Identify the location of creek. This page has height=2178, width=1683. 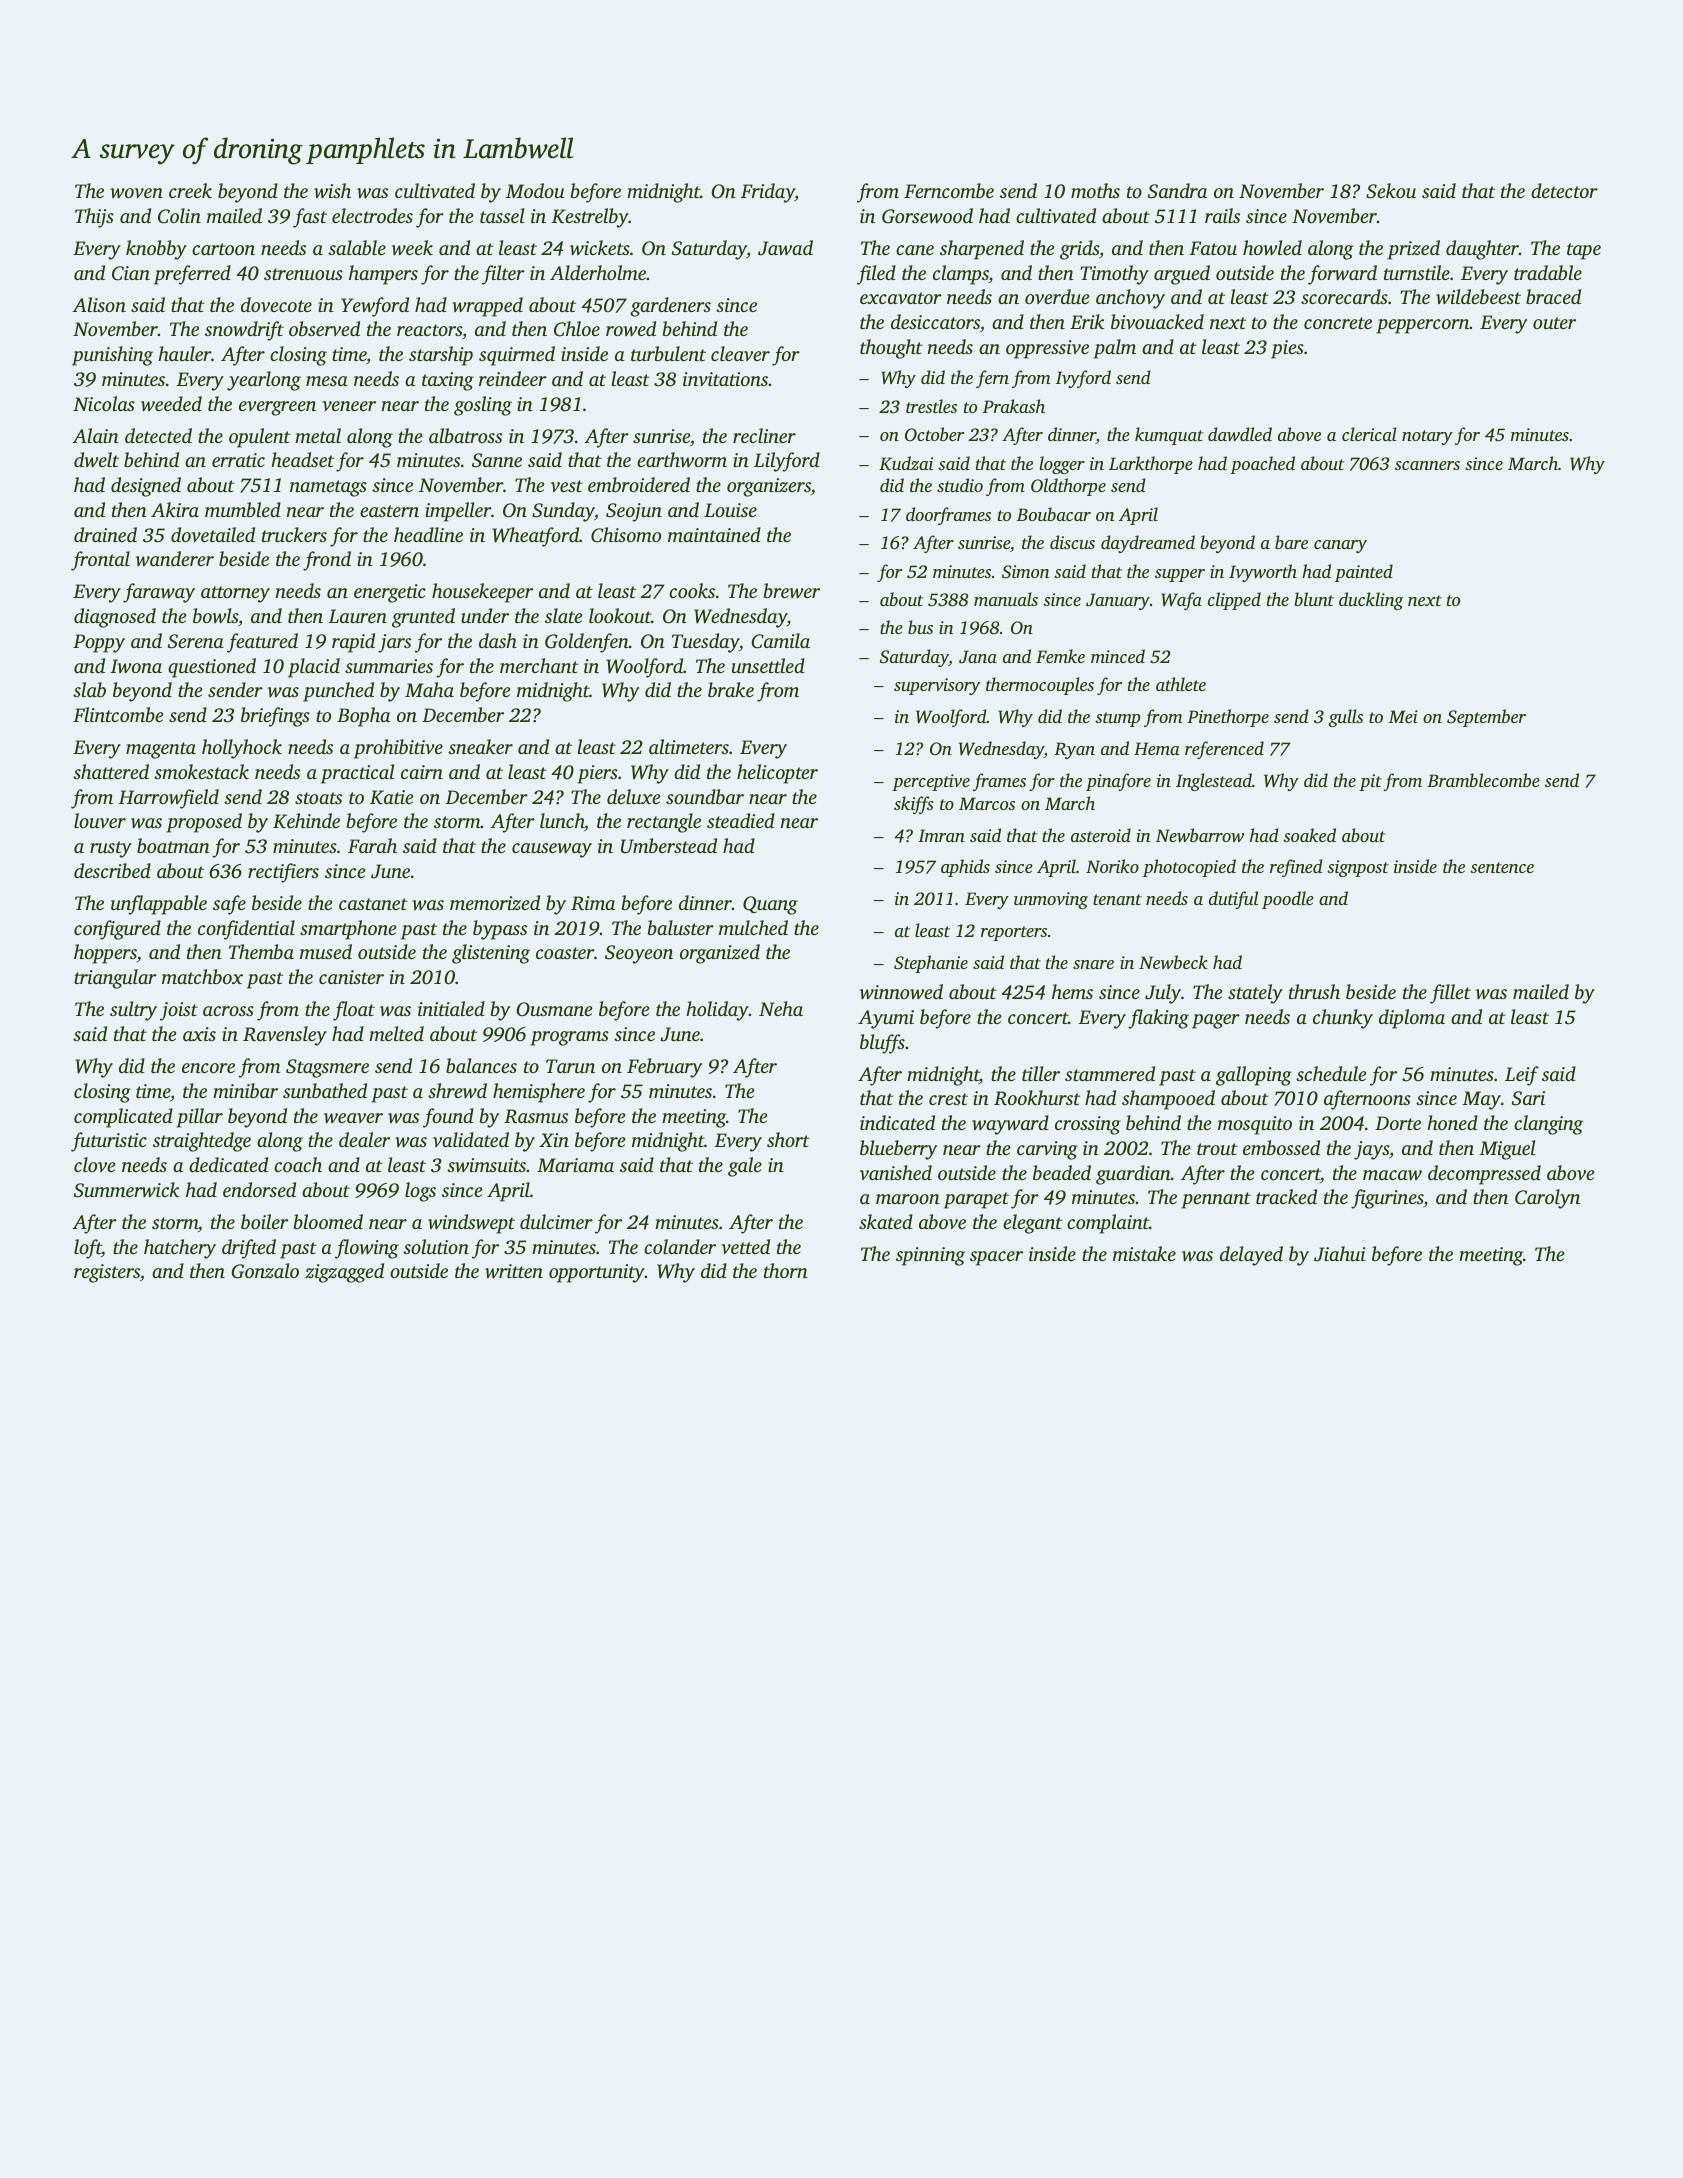
(190, 190).
